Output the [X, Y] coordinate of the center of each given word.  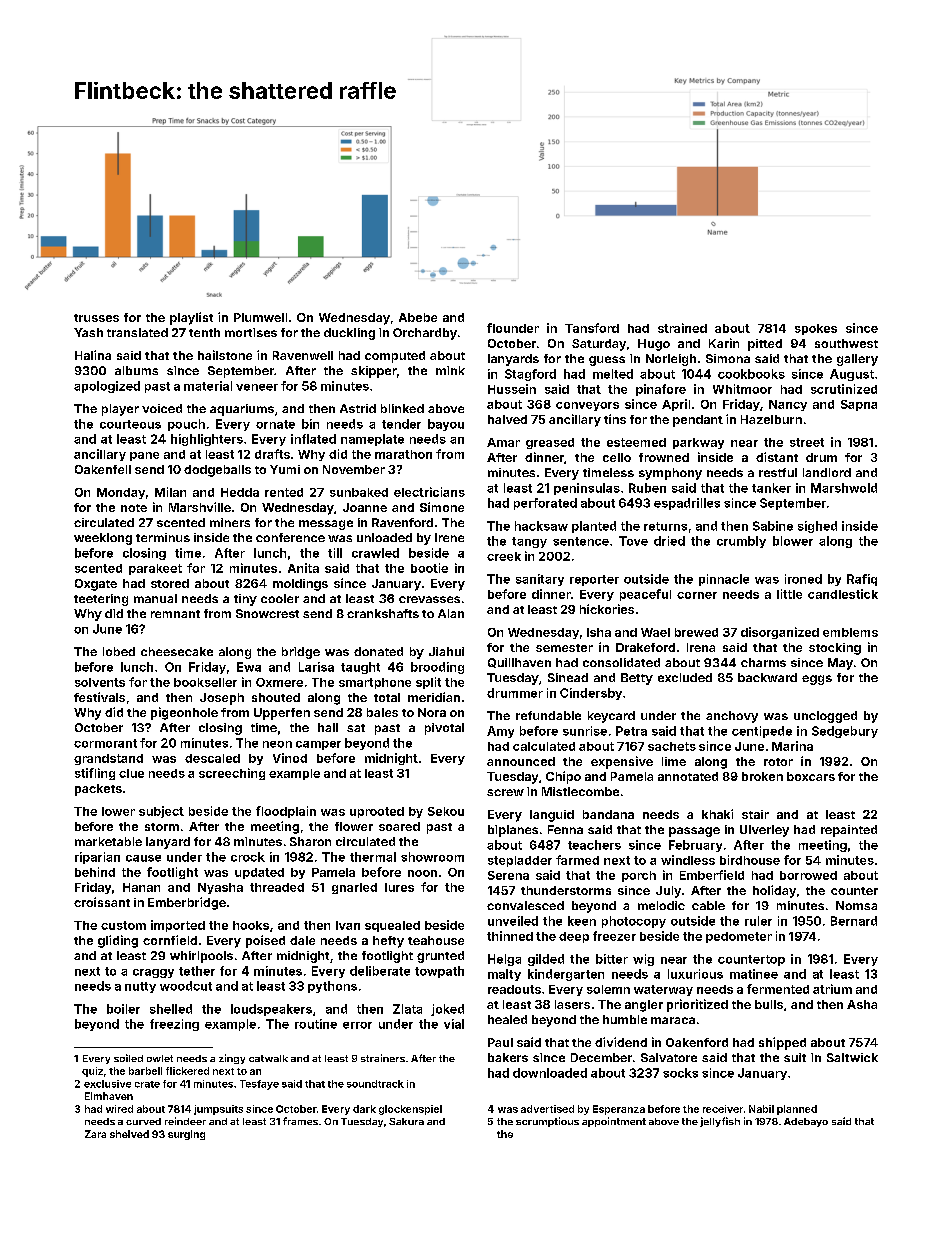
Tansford [592, 328]
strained [682, 328]
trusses [96, 318]
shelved [129, 1134]
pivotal [444, 729]
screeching [232, 774]
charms [763, 662]
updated [259, 873]
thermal [373, 857]
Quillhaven [519, 663]
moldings [300, 585]
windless [688, 860]
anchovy [732, 717]
